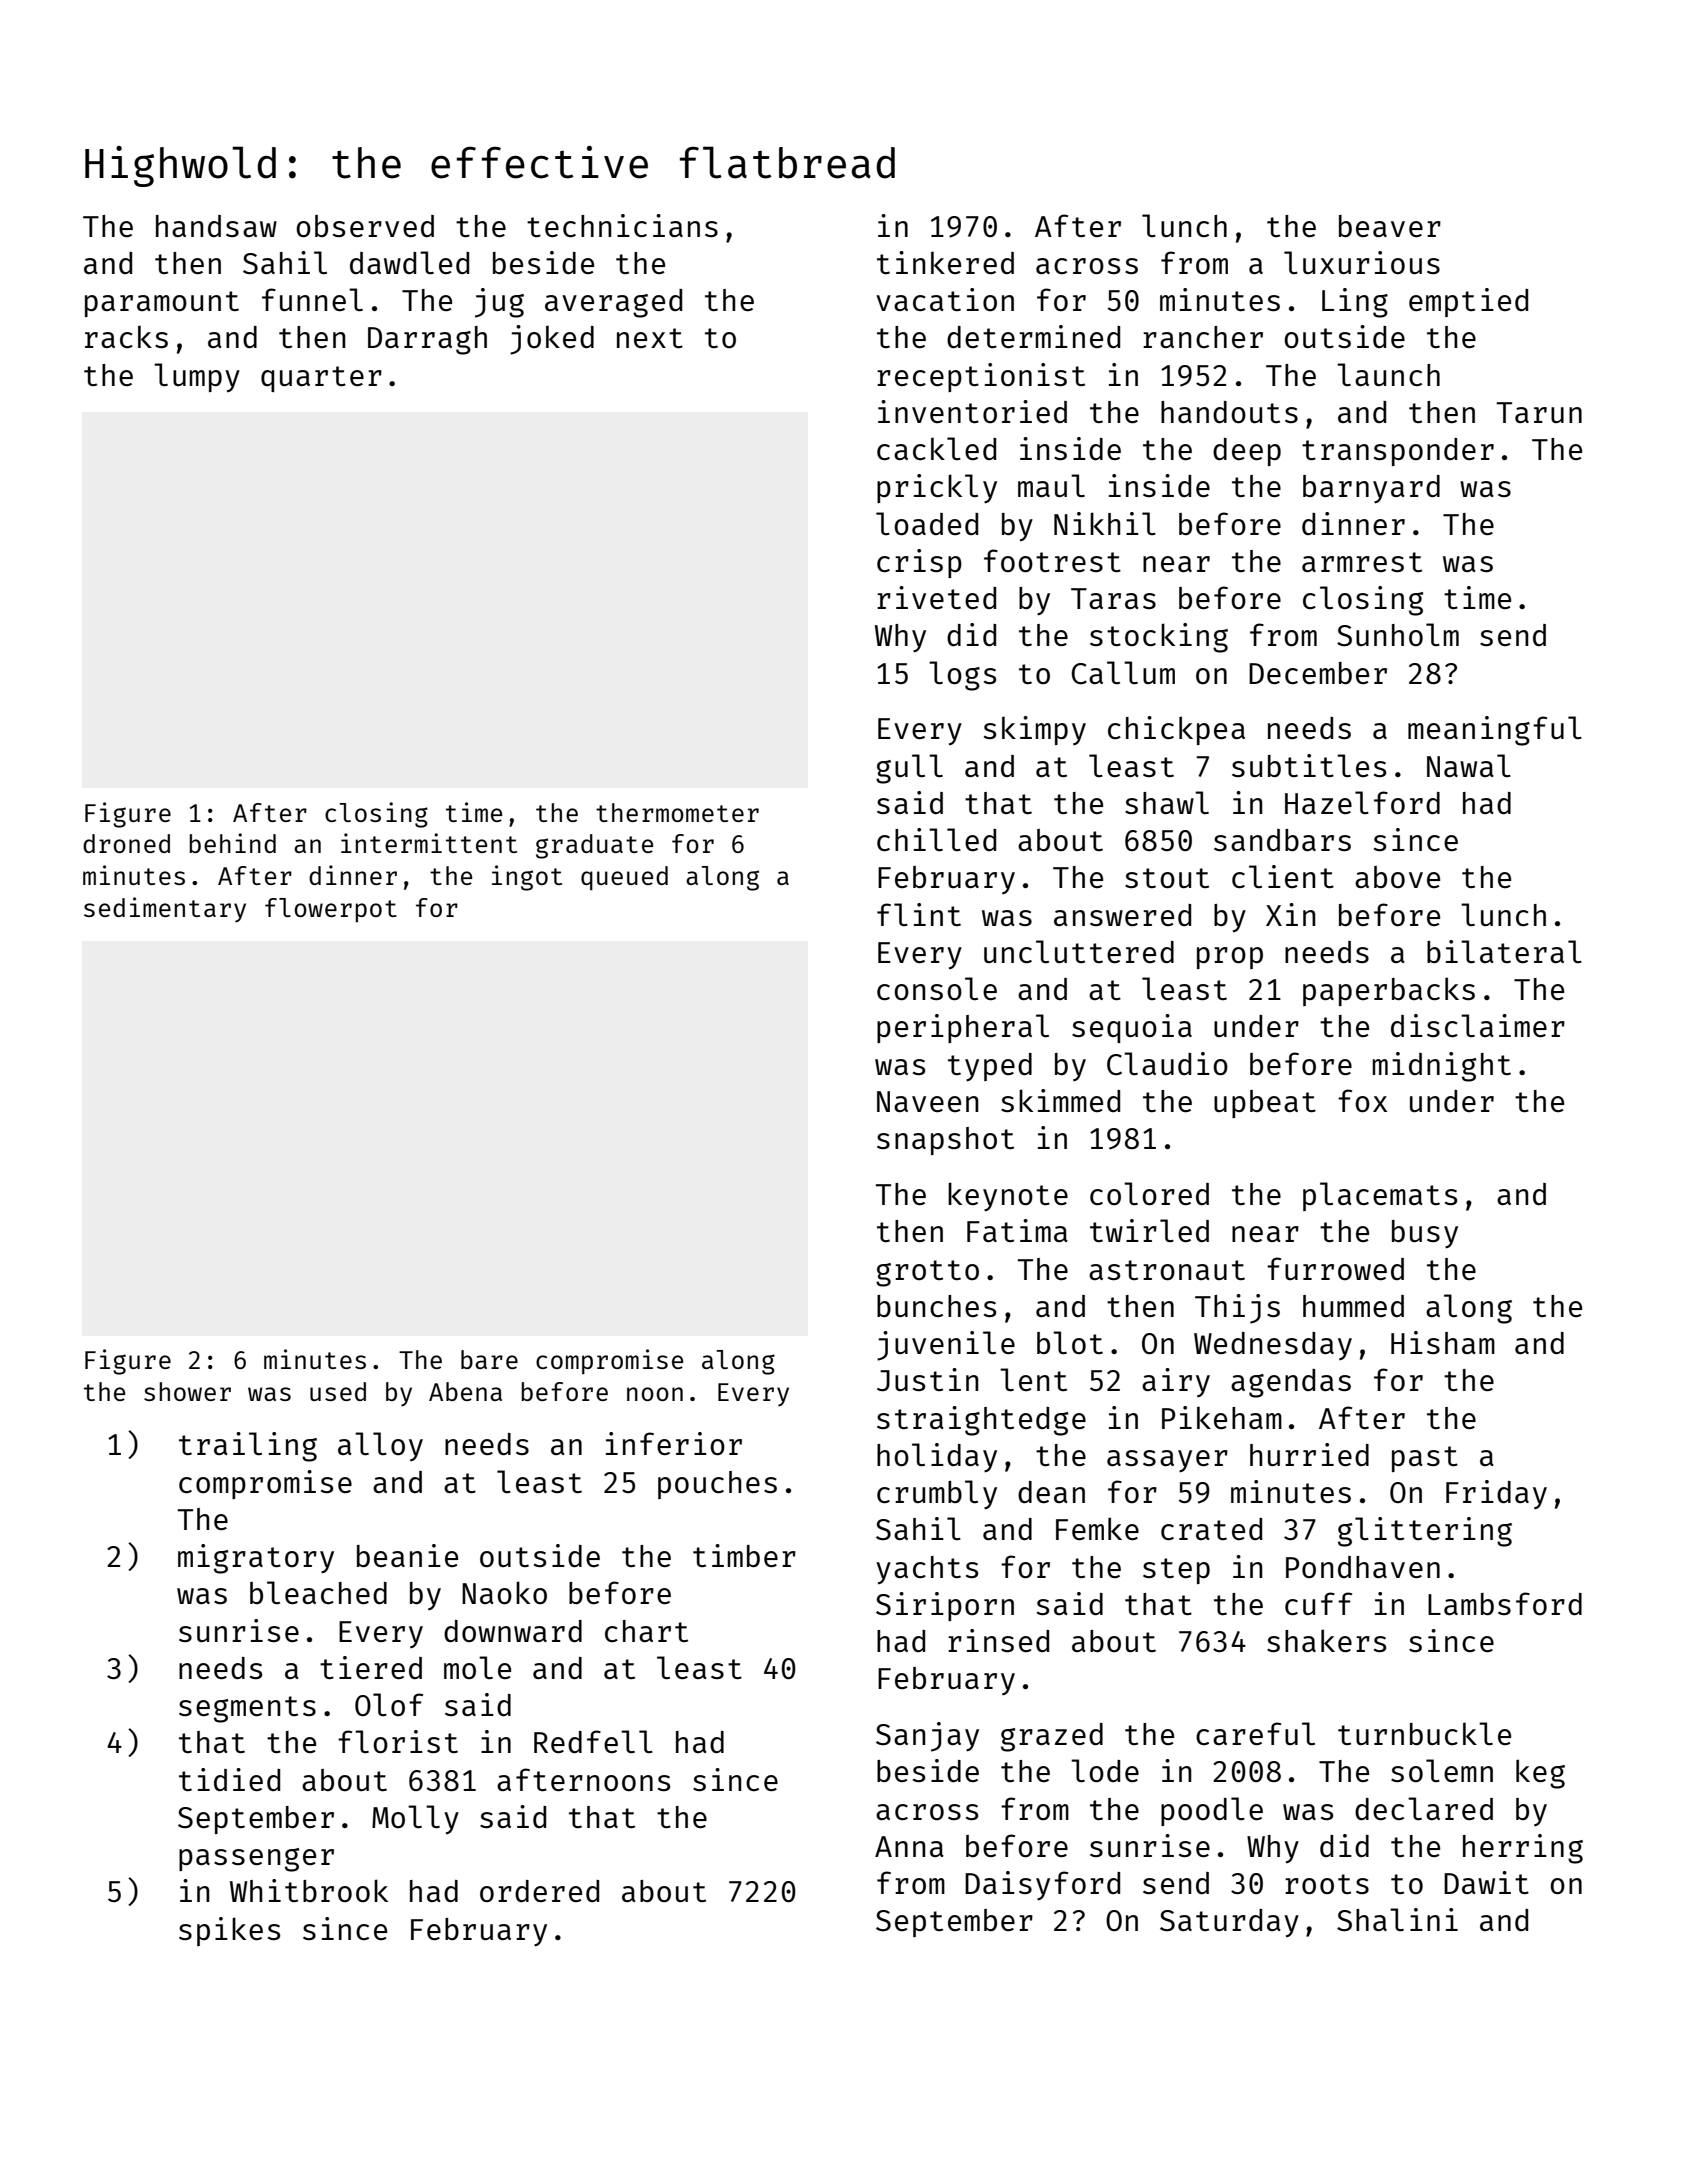 The image size is (1683, 2178). What do you see at coordinates (415, 1820) in the screenshot?
I see `Molly` at bounding box center [415, 1820].
